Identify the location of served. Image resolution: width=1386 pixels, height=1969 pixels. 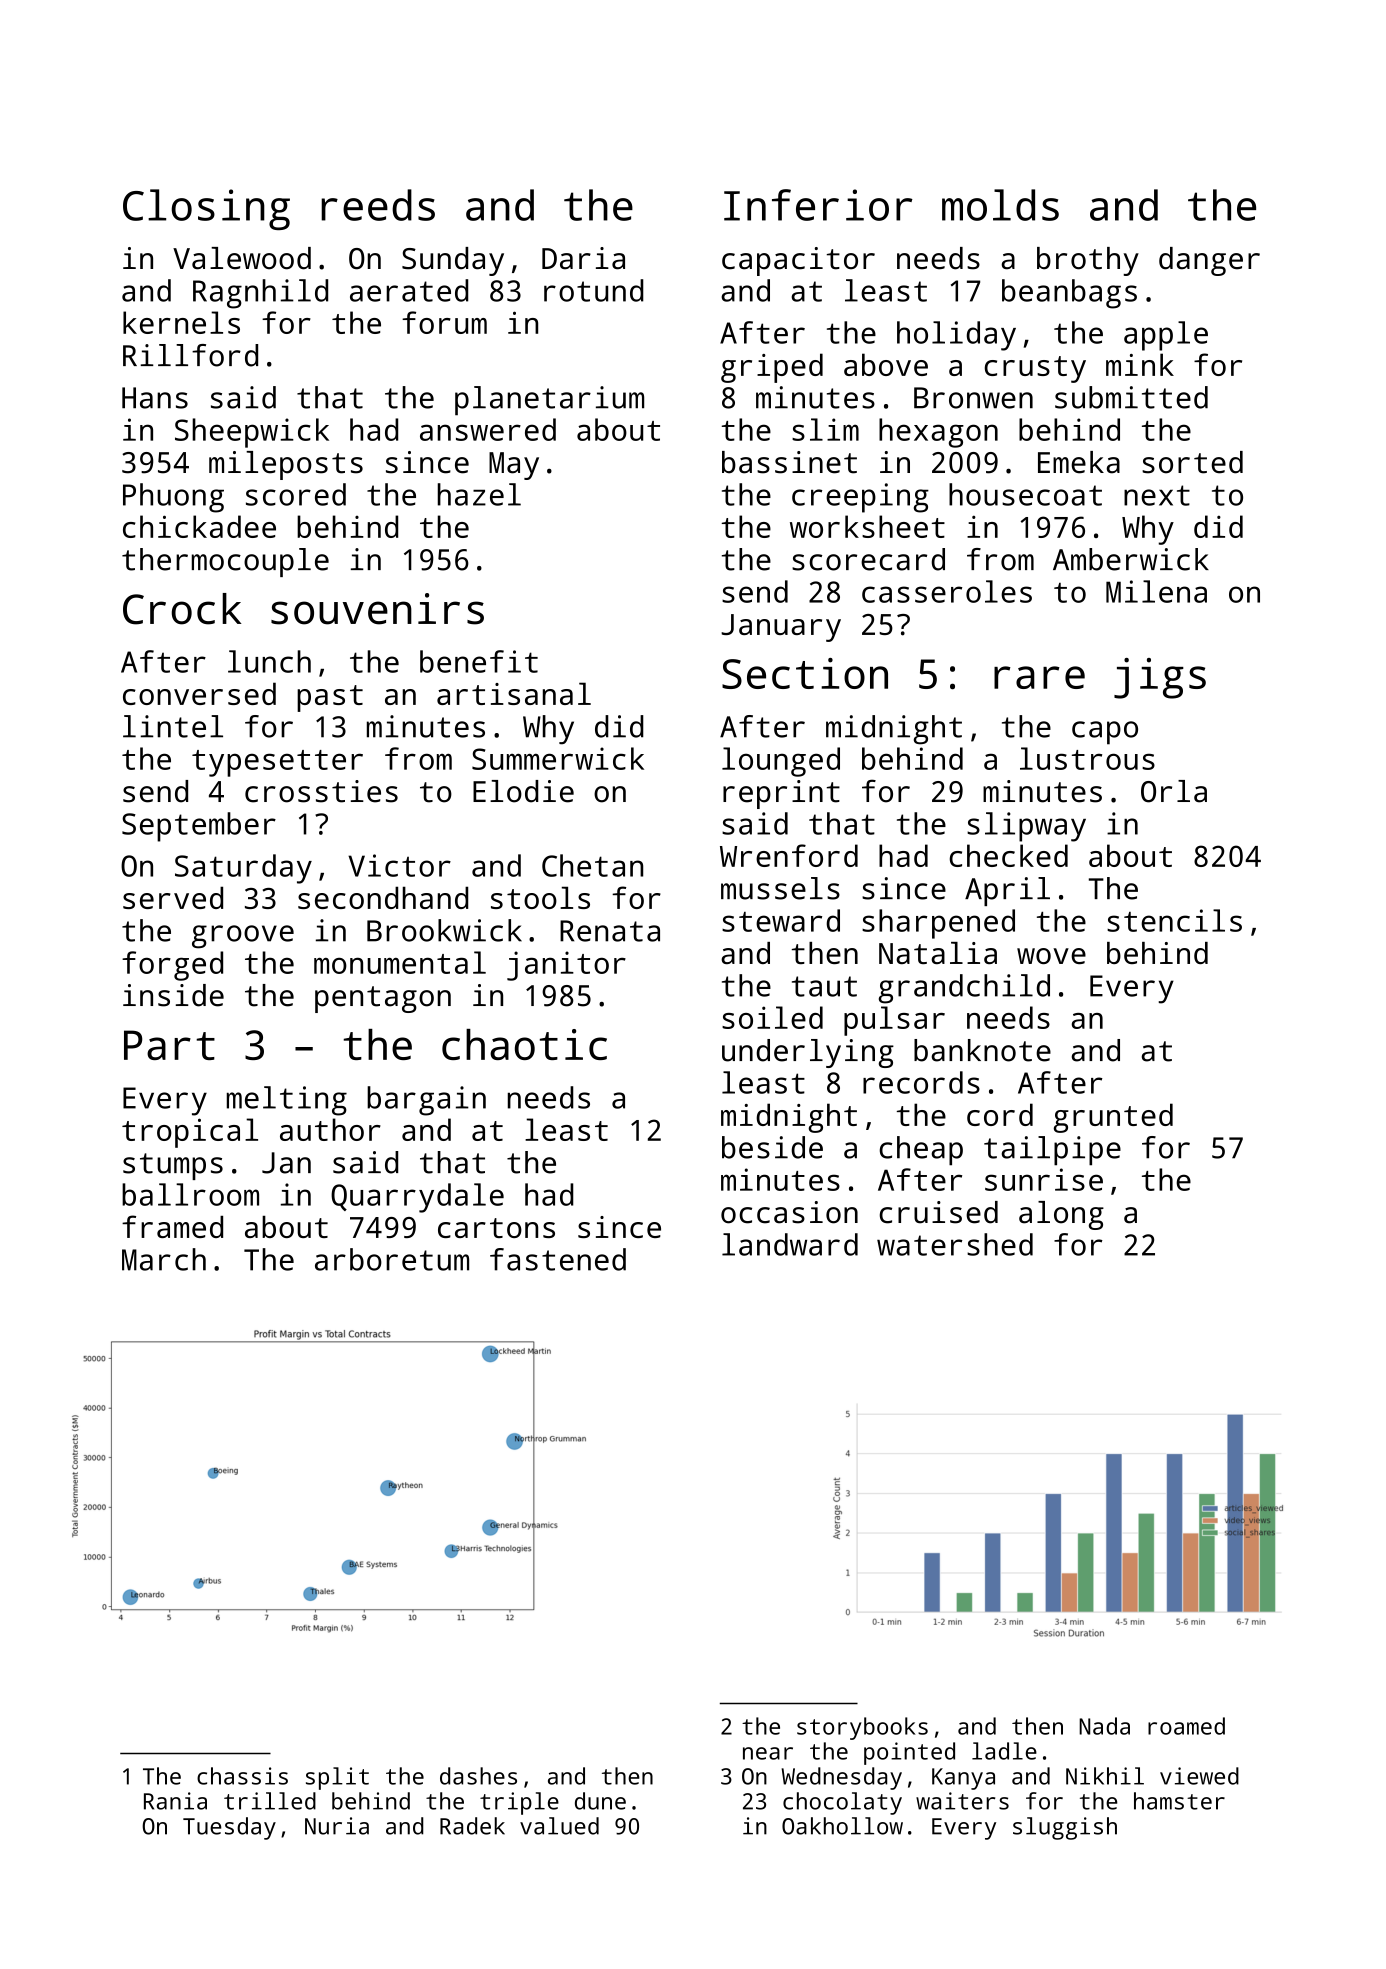
(173, 897).
